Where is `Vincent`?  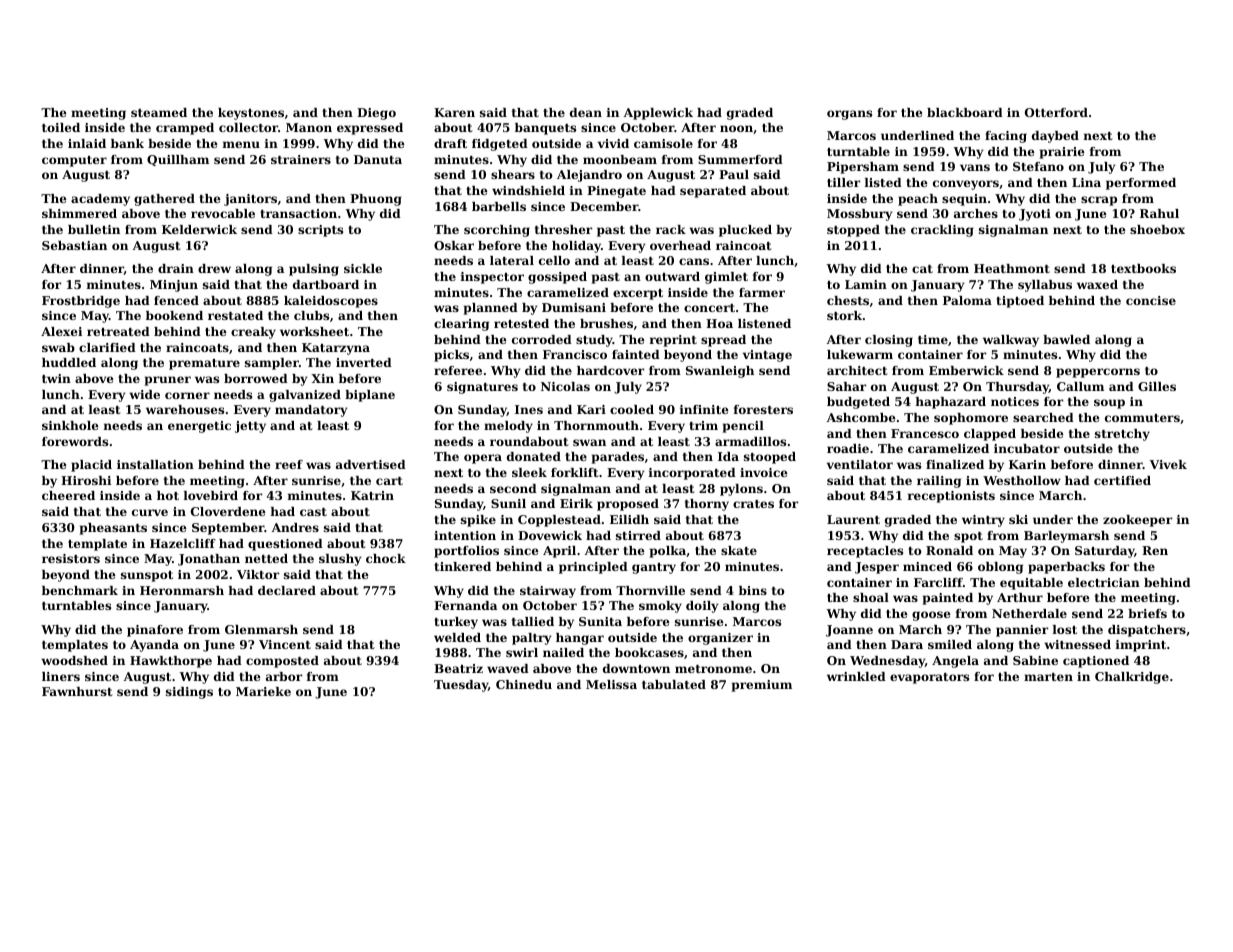
Vincent is located at coordinates (285, 644).
